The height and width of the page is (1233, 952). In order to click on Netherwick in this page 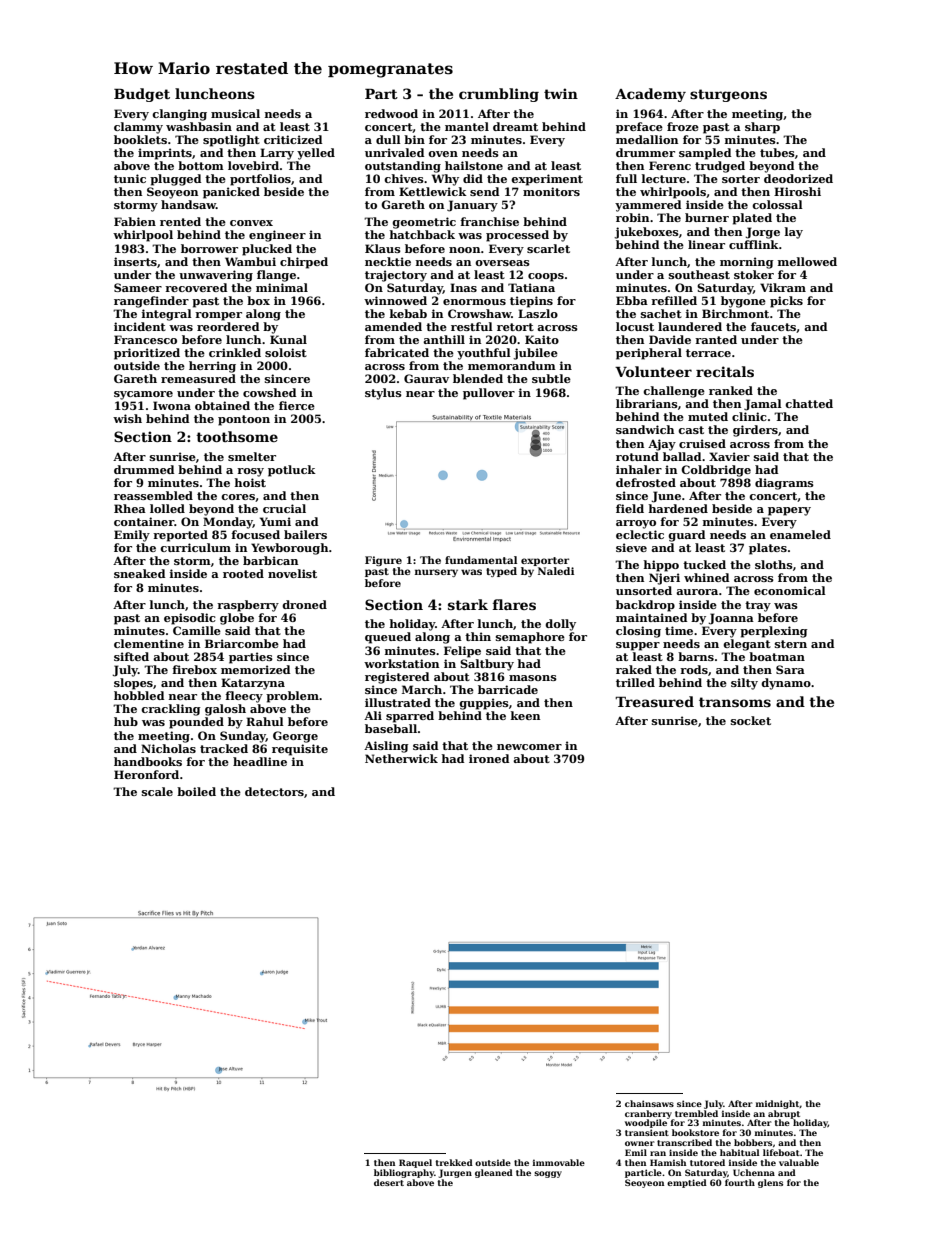, I will do `click(401, 758)`.
